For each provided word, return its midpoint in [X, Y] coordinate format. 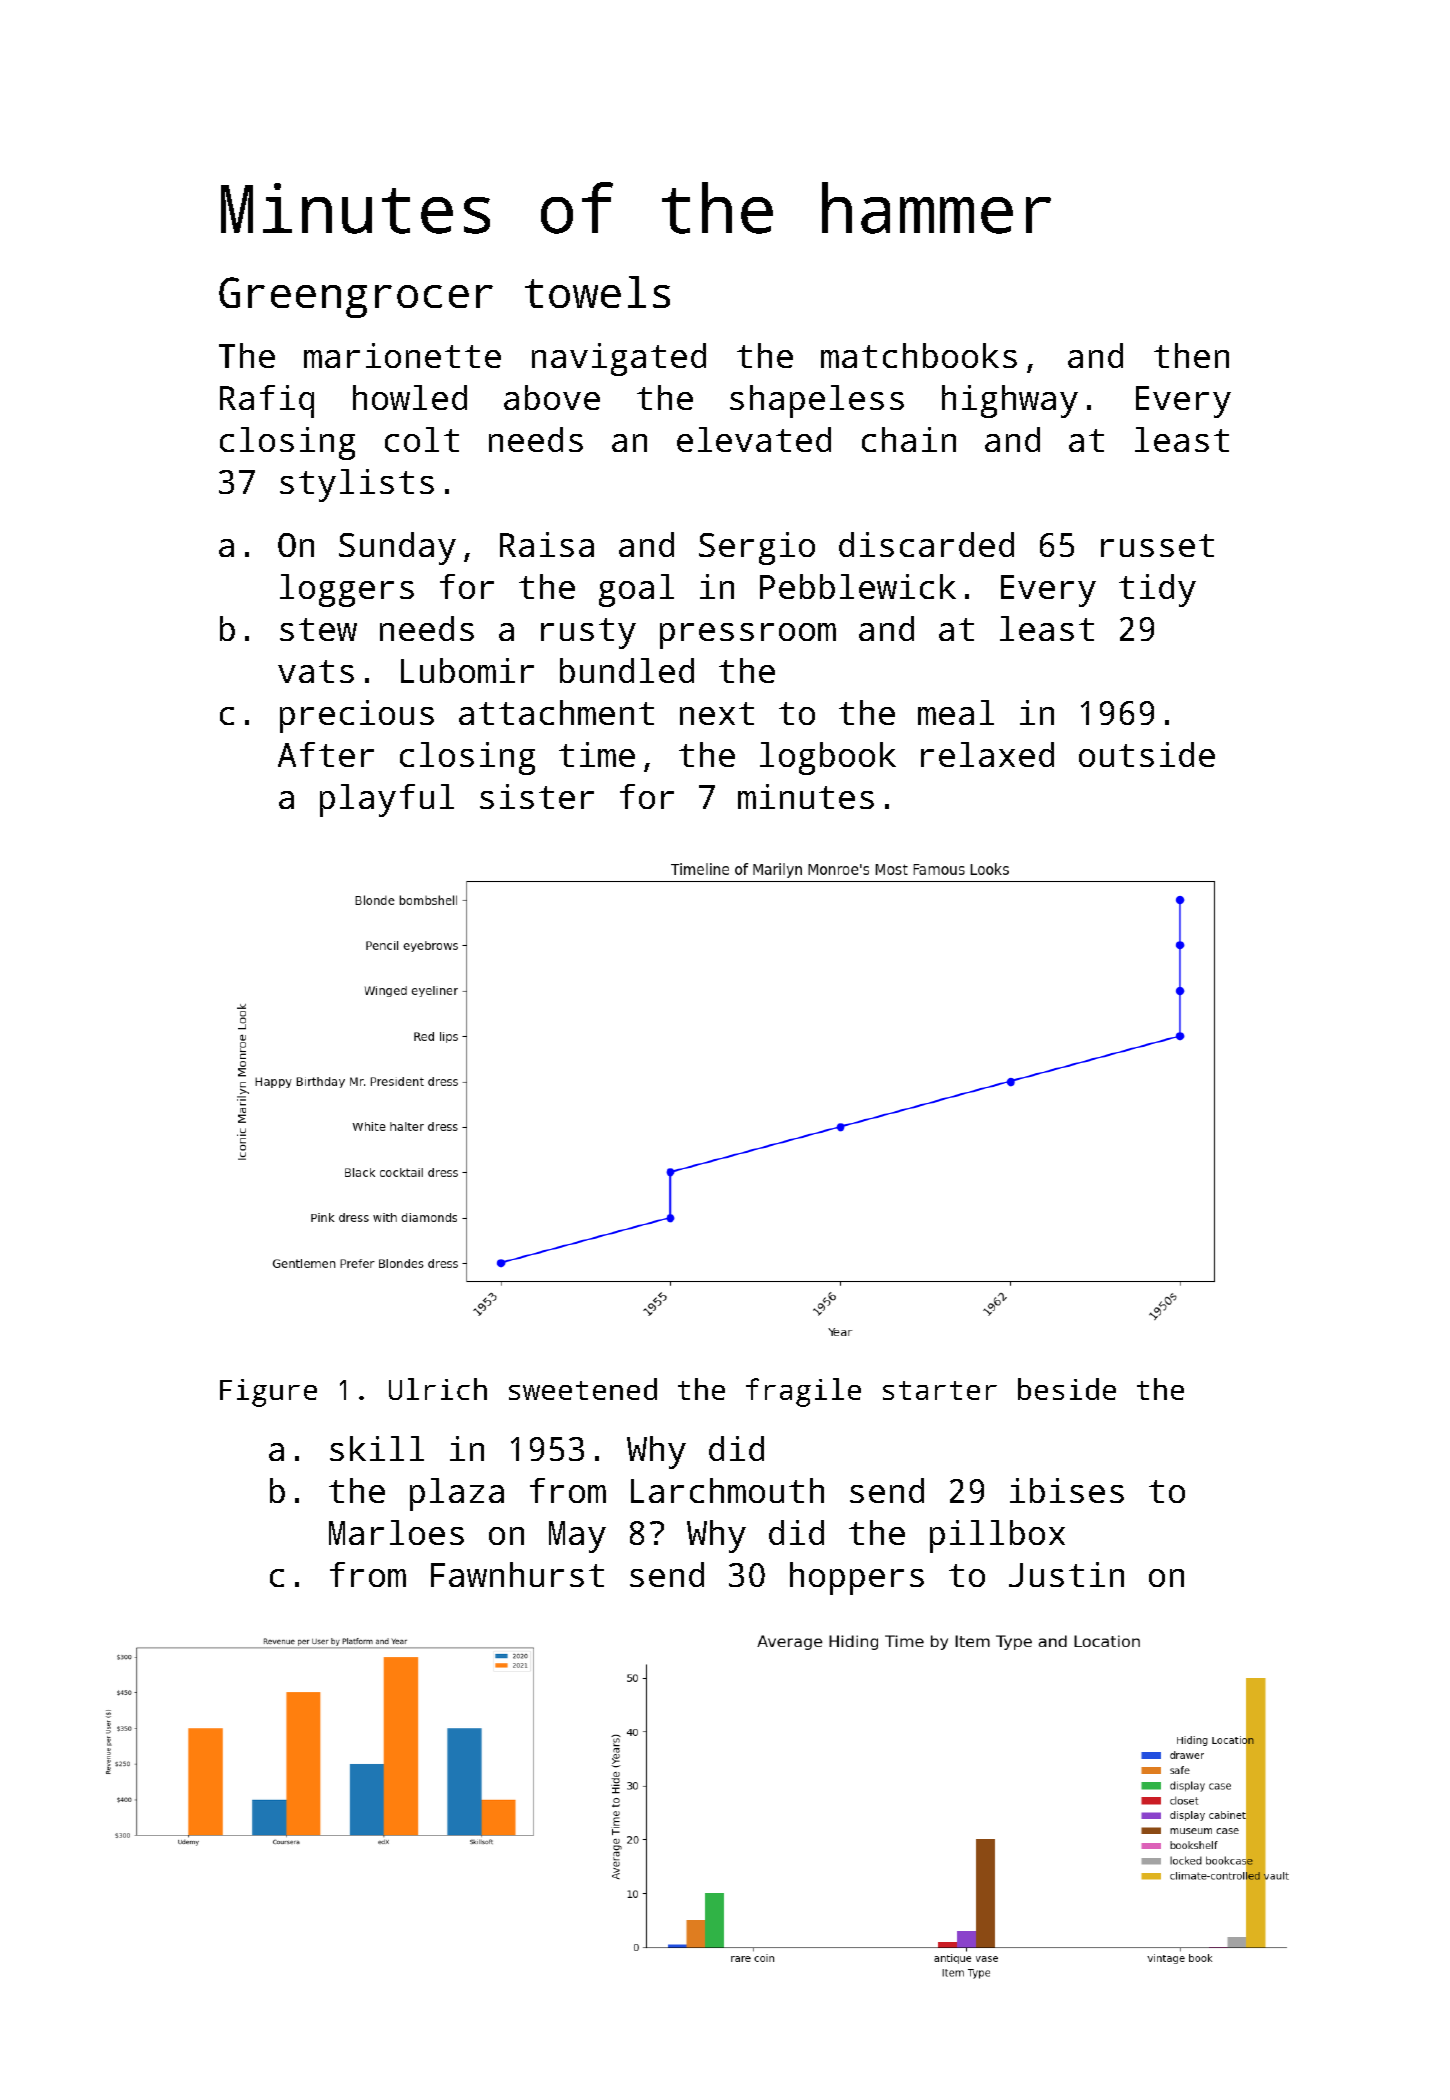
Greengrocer [356, 297]
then [1191, 355]
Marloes [396, 1532]
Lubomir [467, 670]
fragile [803, 1392]
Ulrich [438, 1389]
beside [1067, 1389]
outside [1147, 754]
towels [597, 292]
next [717, 713]
